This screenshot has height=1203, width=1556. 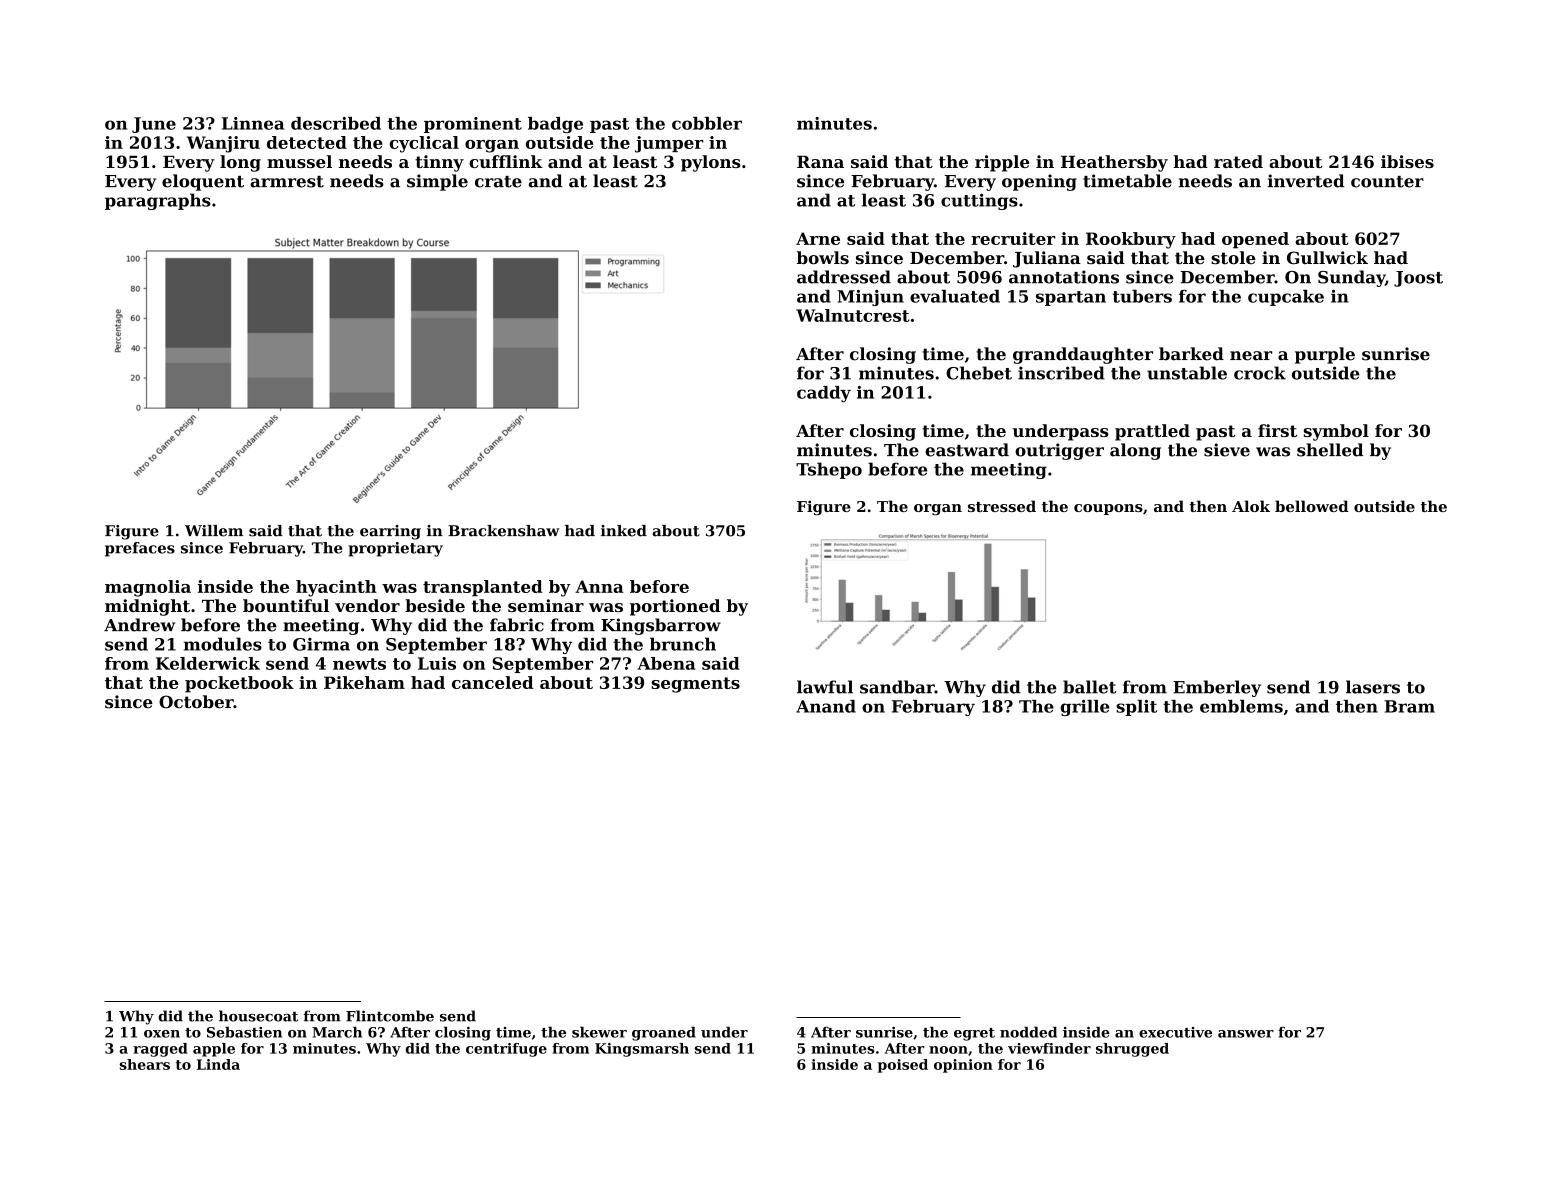 What do you see at coordinates (826, 706) in the screenshot?
I see `Anand` at bounding box center [826, 706].
